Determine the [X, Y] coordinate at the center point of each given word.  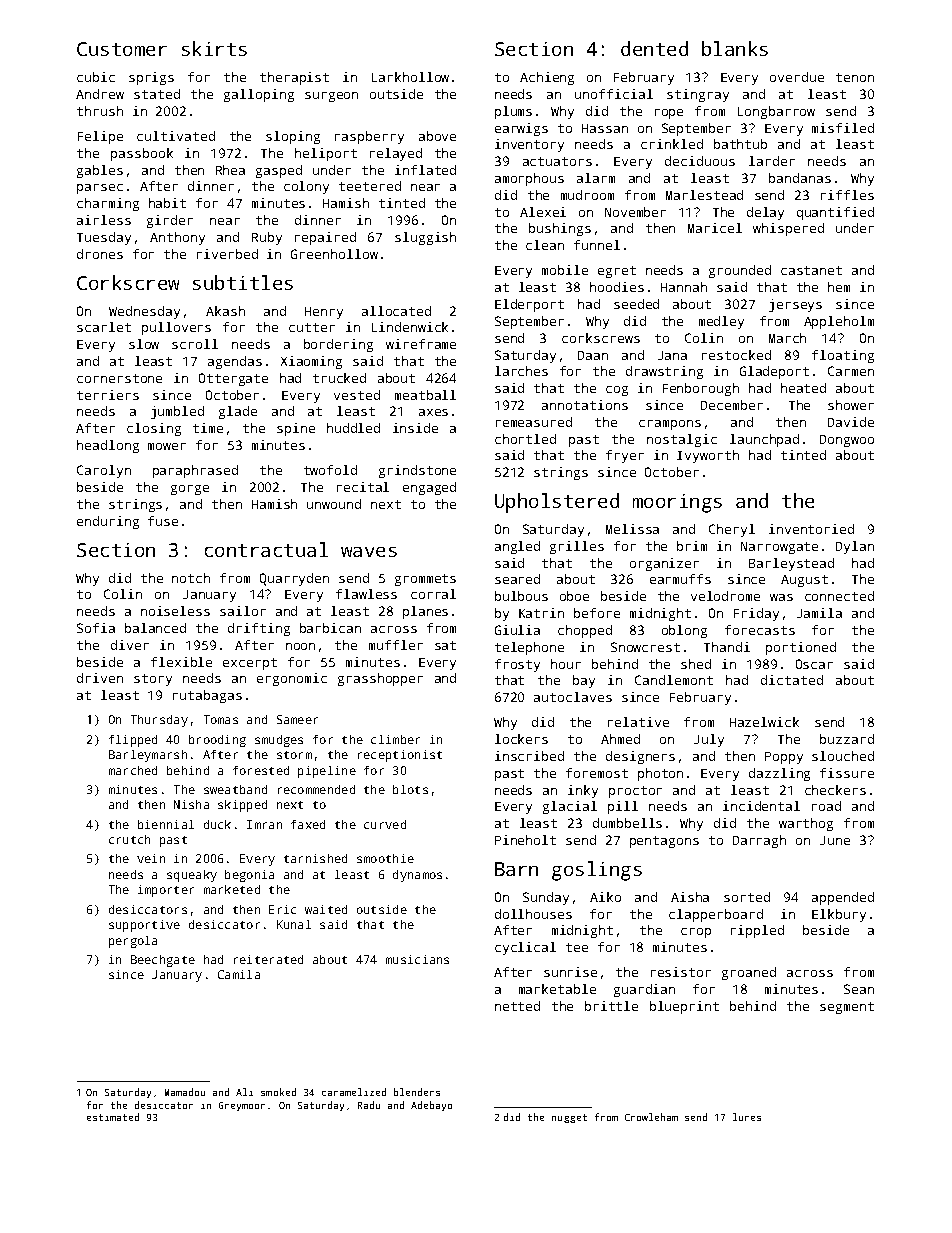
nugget [569, 1118]
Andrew [100, 94]
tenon [855, 77]
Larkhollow [410, 77]
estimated [113, 1117]
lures [747, 1117]
